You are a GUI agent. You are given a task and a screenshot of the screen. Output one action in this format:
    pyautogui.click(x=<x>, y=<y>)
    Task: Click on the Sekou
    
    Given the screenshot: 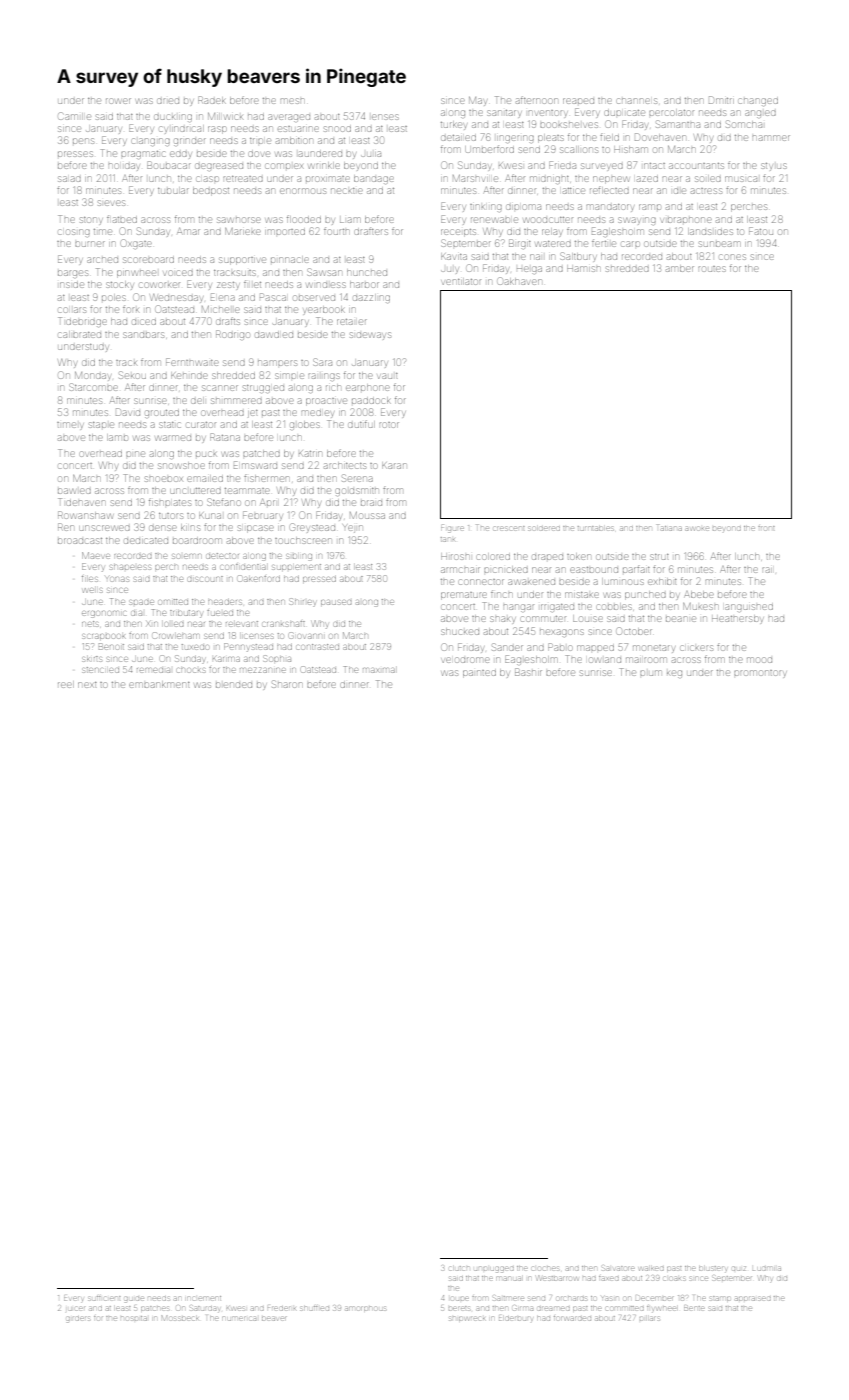 What is the action you would take?
    pyautogui.click(x=132, y=375)
